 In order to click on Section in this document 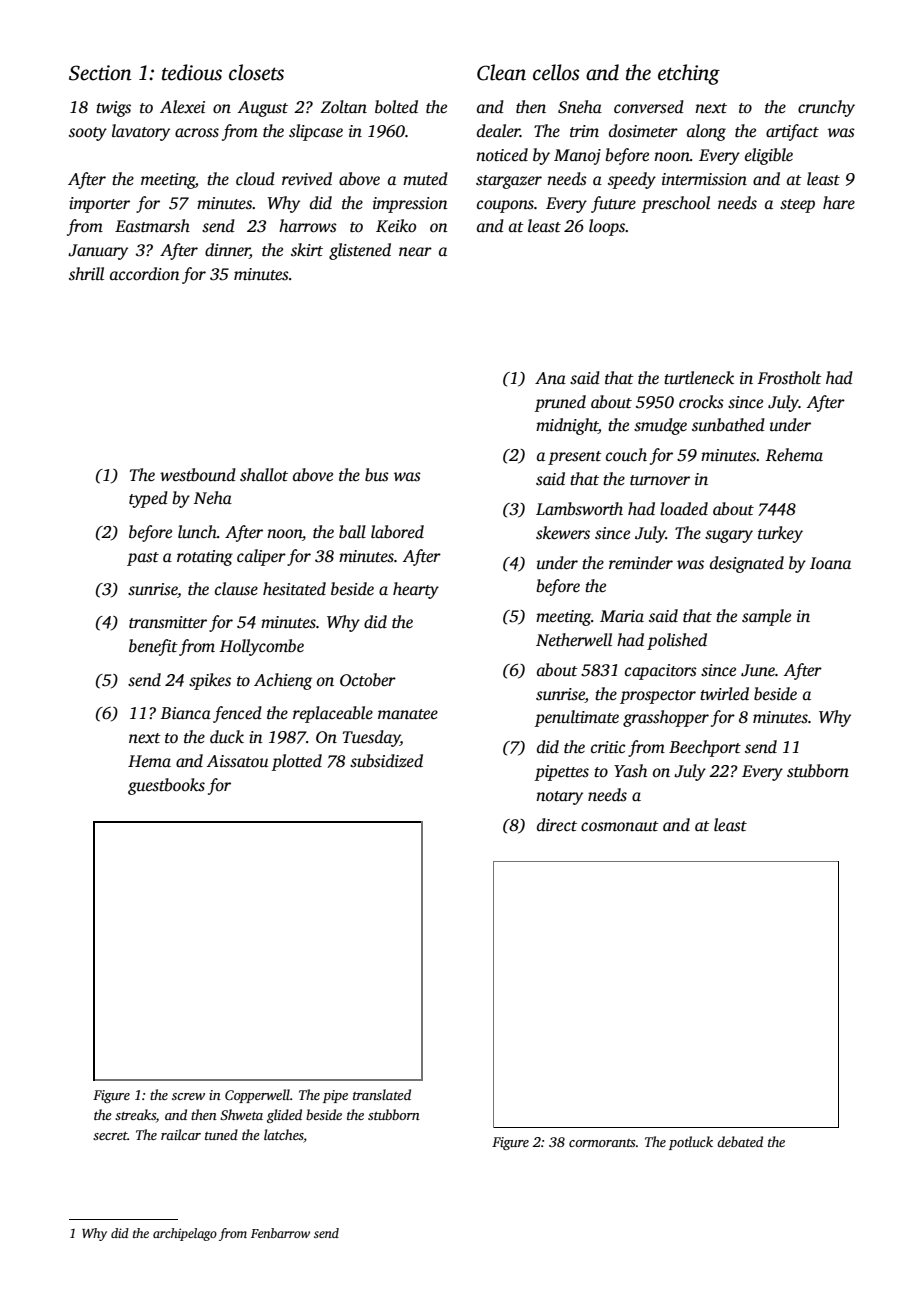, I will do `click(100, 73)`.
